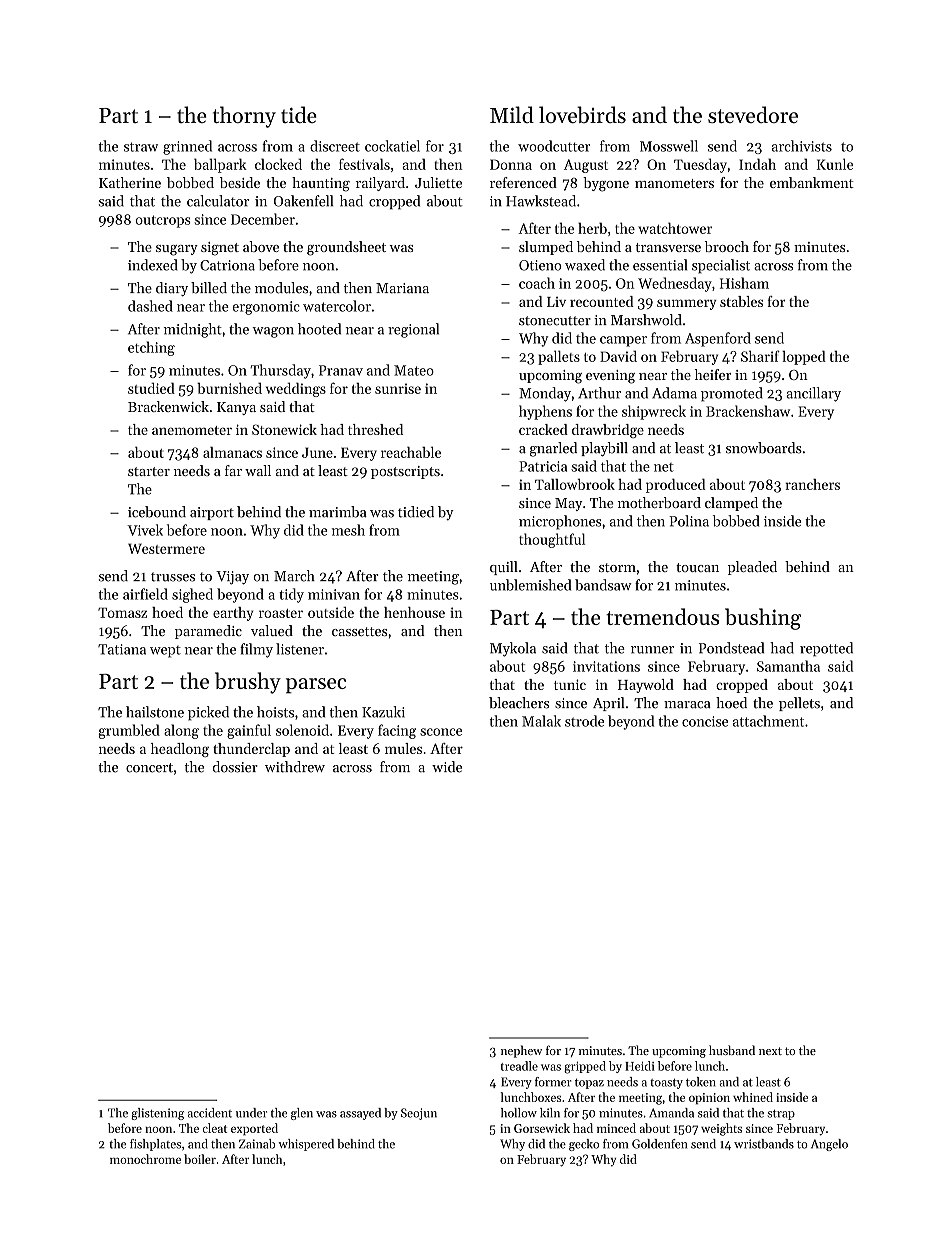 The image size is (952, 1233). I want to click on Vijay, so click(232, 578).
